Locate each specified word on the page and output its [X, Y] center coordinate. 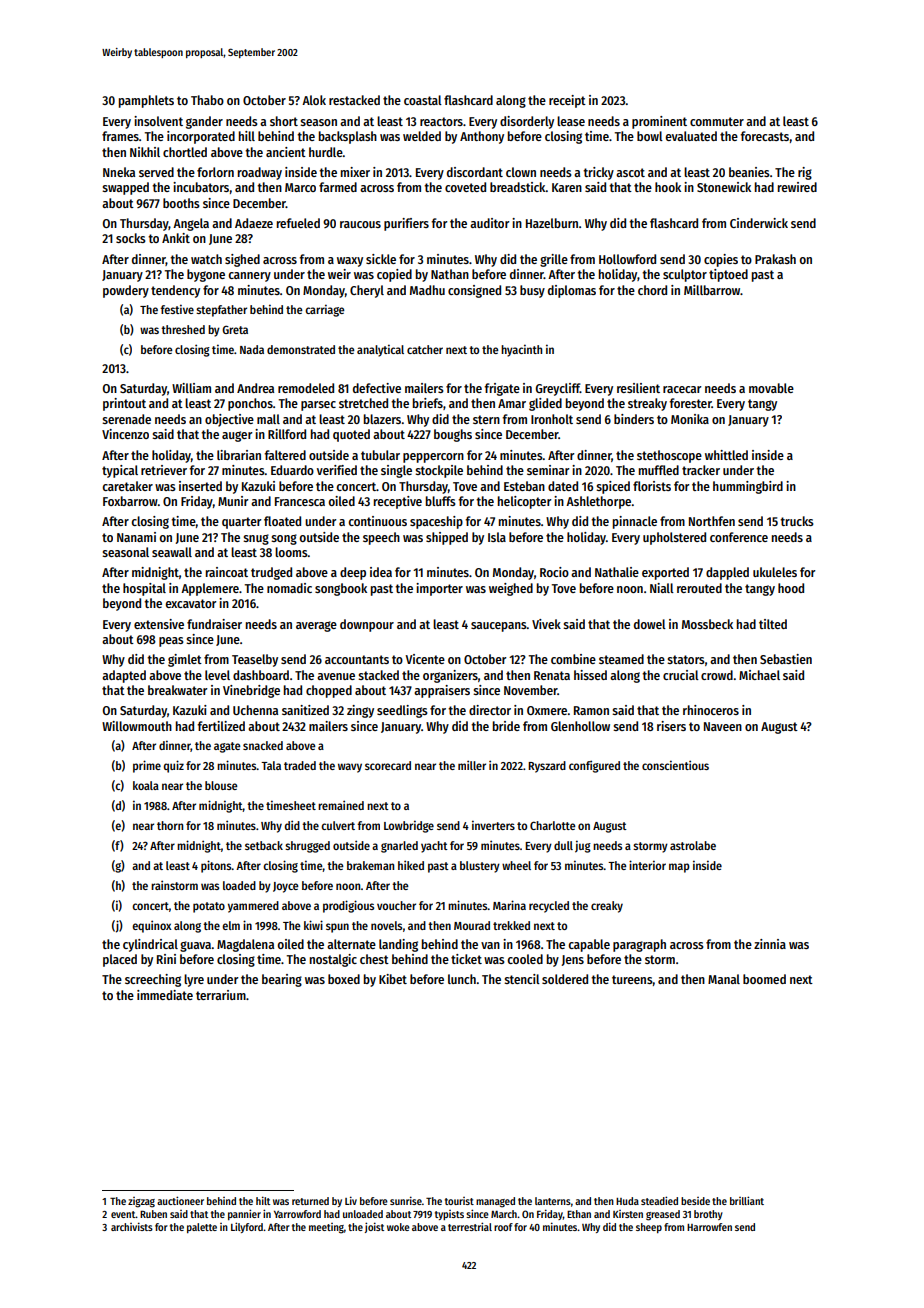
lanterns [553, 1201]
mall [268, 419]
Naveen [723, 726]
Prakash [775, 259]
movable [771, 388]
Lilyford [247, 1227]
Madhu [427, 290]
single [396, 471]
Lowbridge [409, 826]
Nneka [119, 172]
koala [146, 785]
